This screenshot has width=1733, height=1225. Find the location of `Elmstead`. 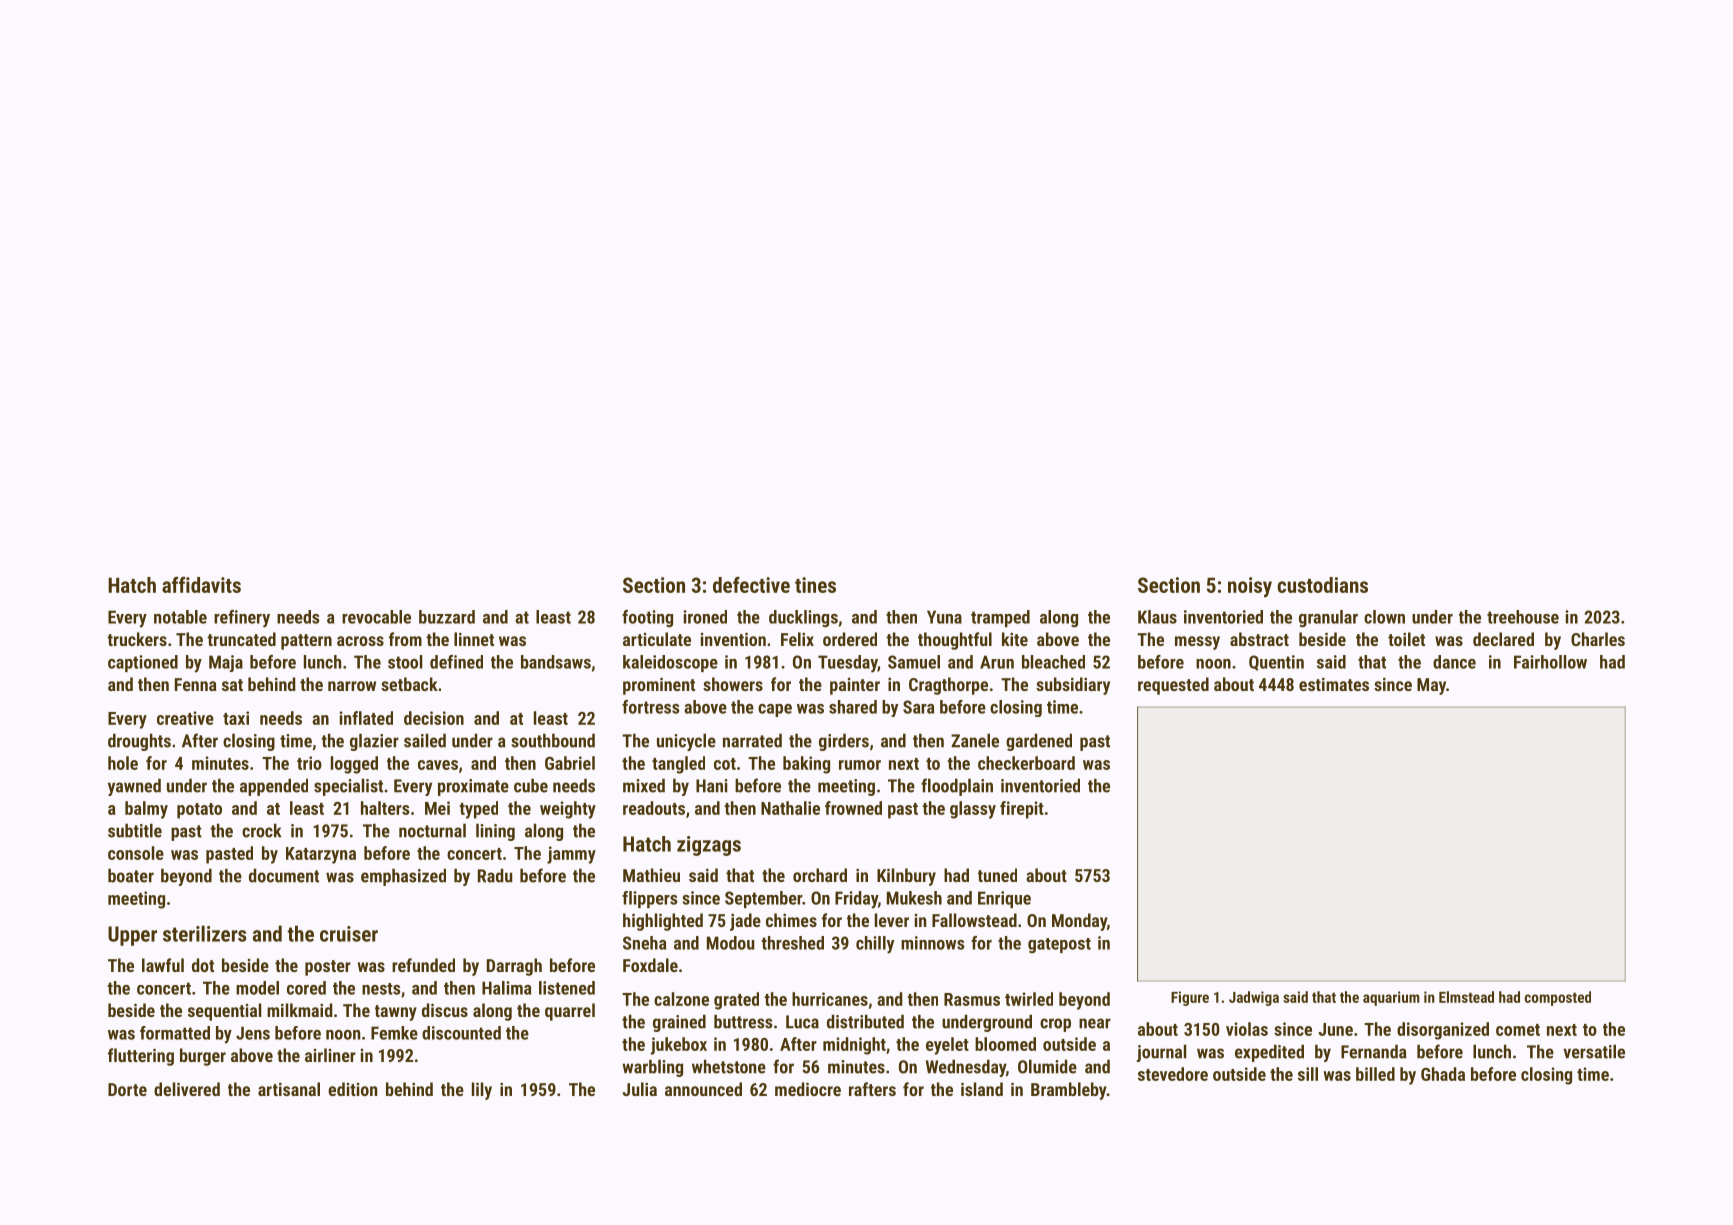

Elmstead is located at coordinates (1466, 997).
